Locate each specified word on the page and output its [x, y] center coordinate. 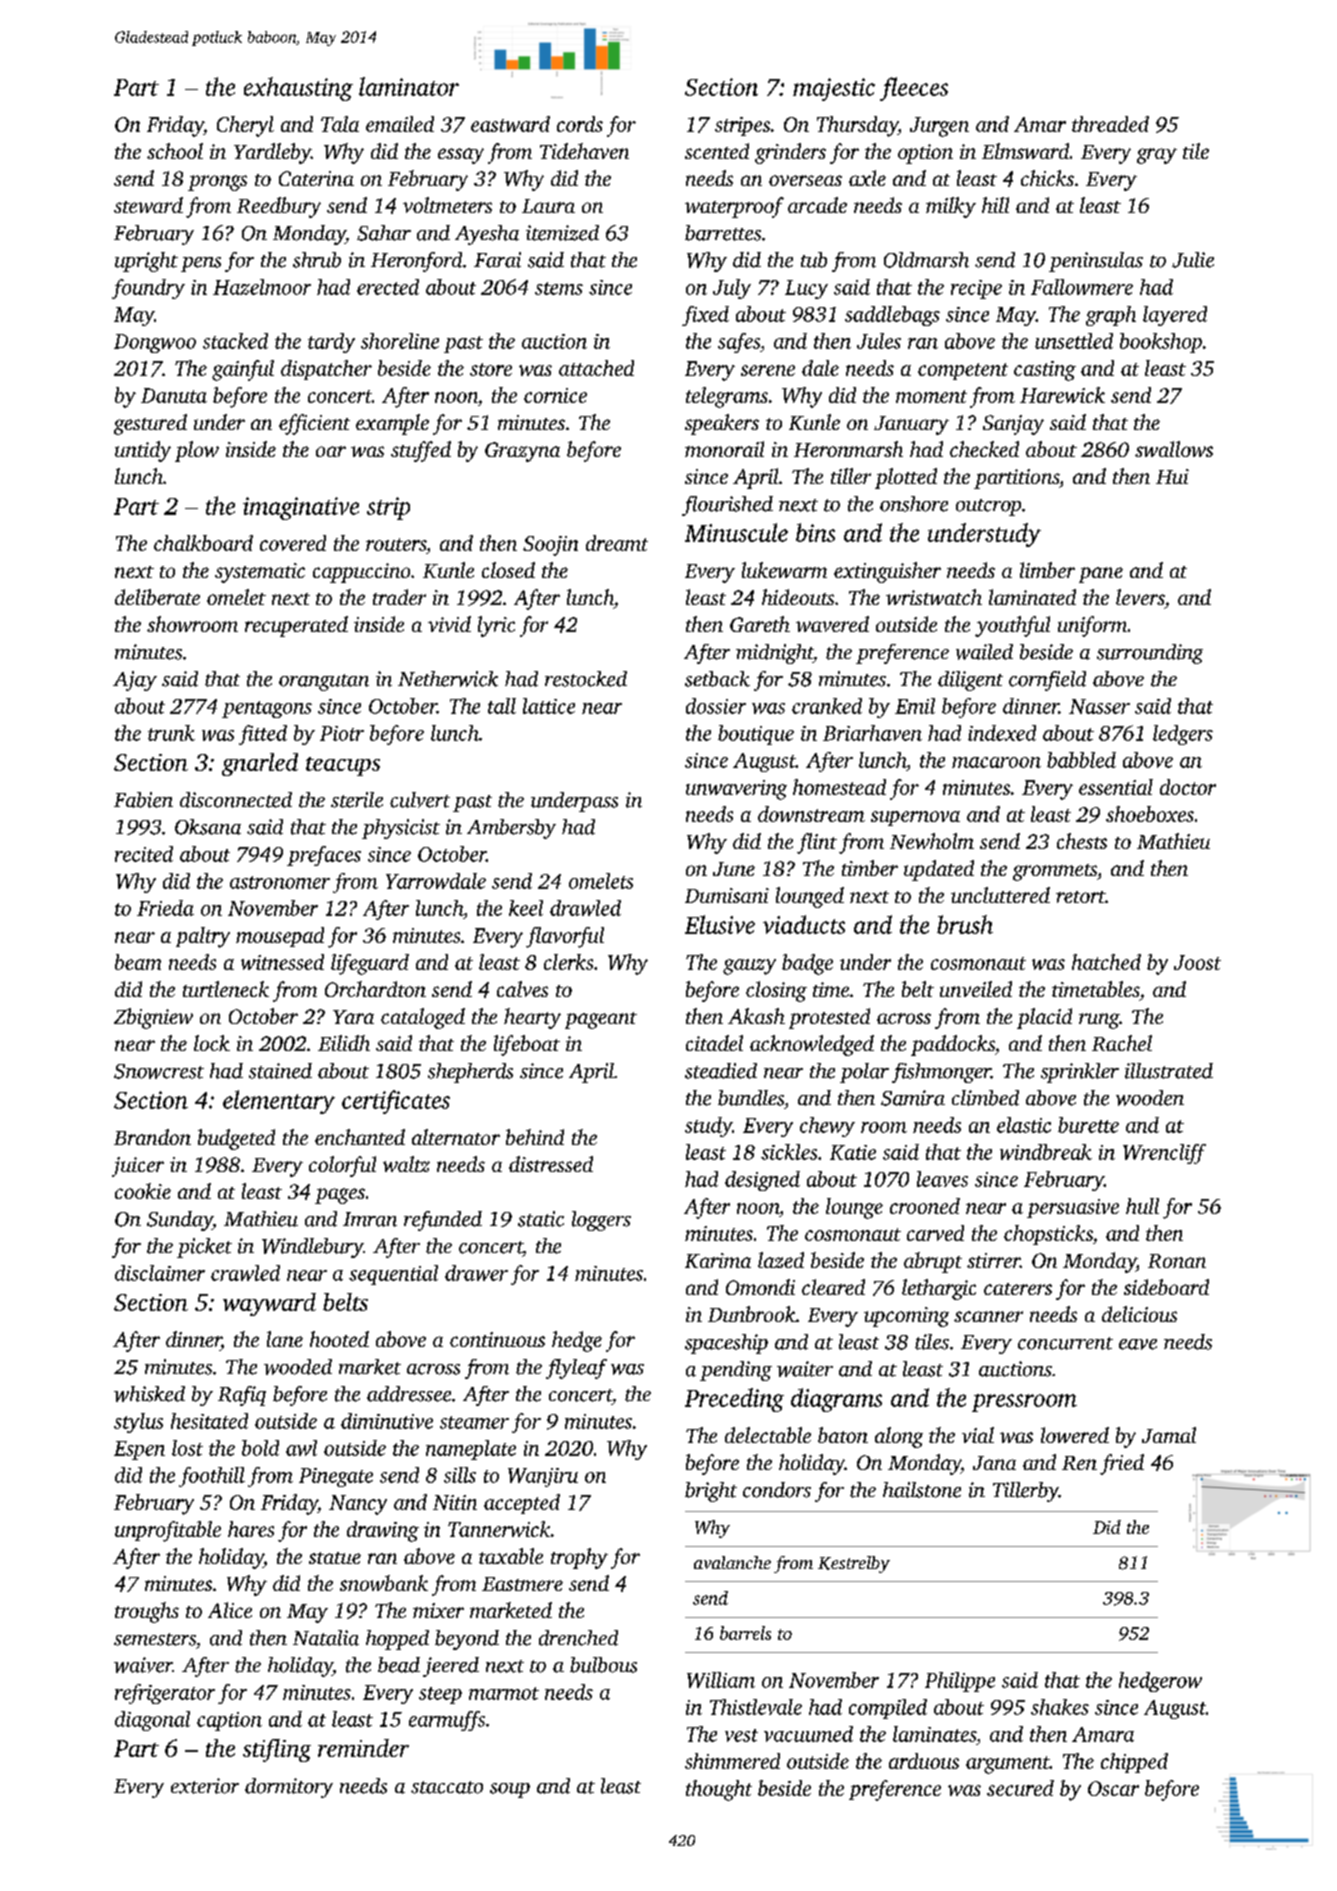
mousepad [280, 937]
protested [829, 1018]
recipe [976, 289]
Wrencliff [1164, 1154]
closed [508, 570]
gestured [150, 424]
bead [399, 1665]
